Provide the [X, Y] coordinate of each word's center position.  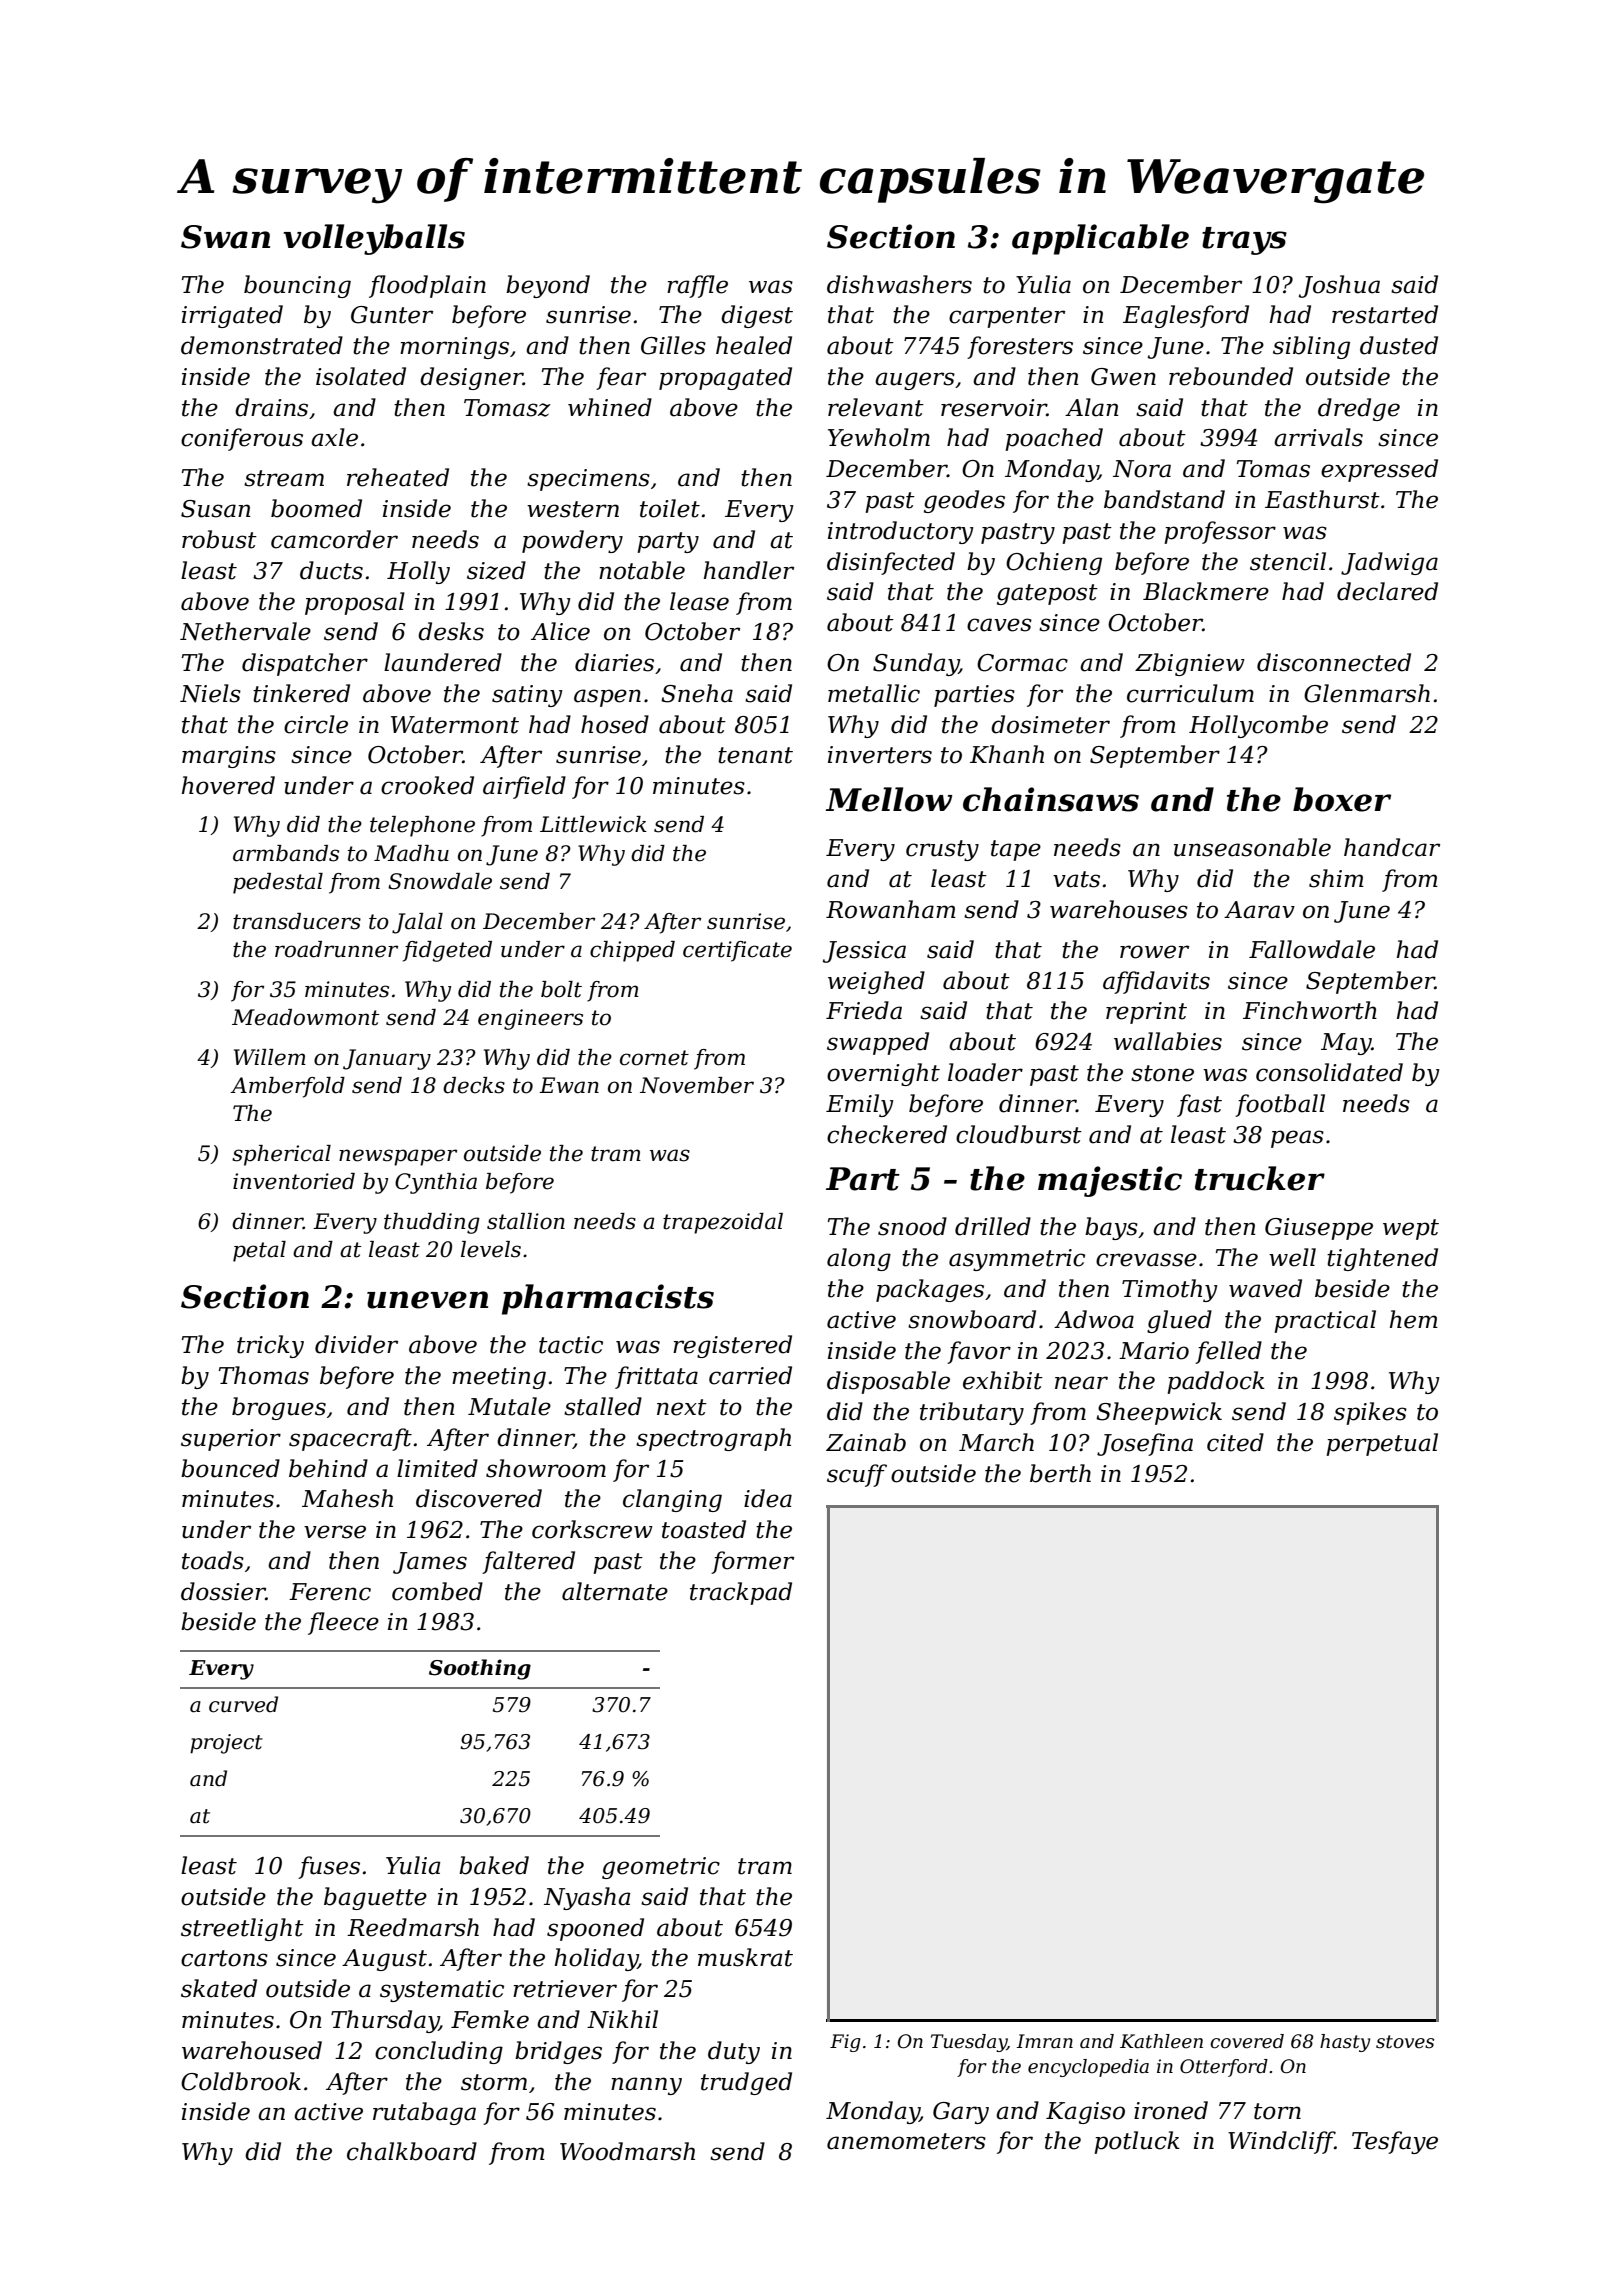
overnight [883, 1074]
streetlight [242, 1929]
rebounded [1231, 376]
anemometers [906, 2141]
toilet [670, 508]
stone [1162, 1073]
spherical [281, 1155]
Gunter [392, 315]
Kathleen [1161, 2041]
